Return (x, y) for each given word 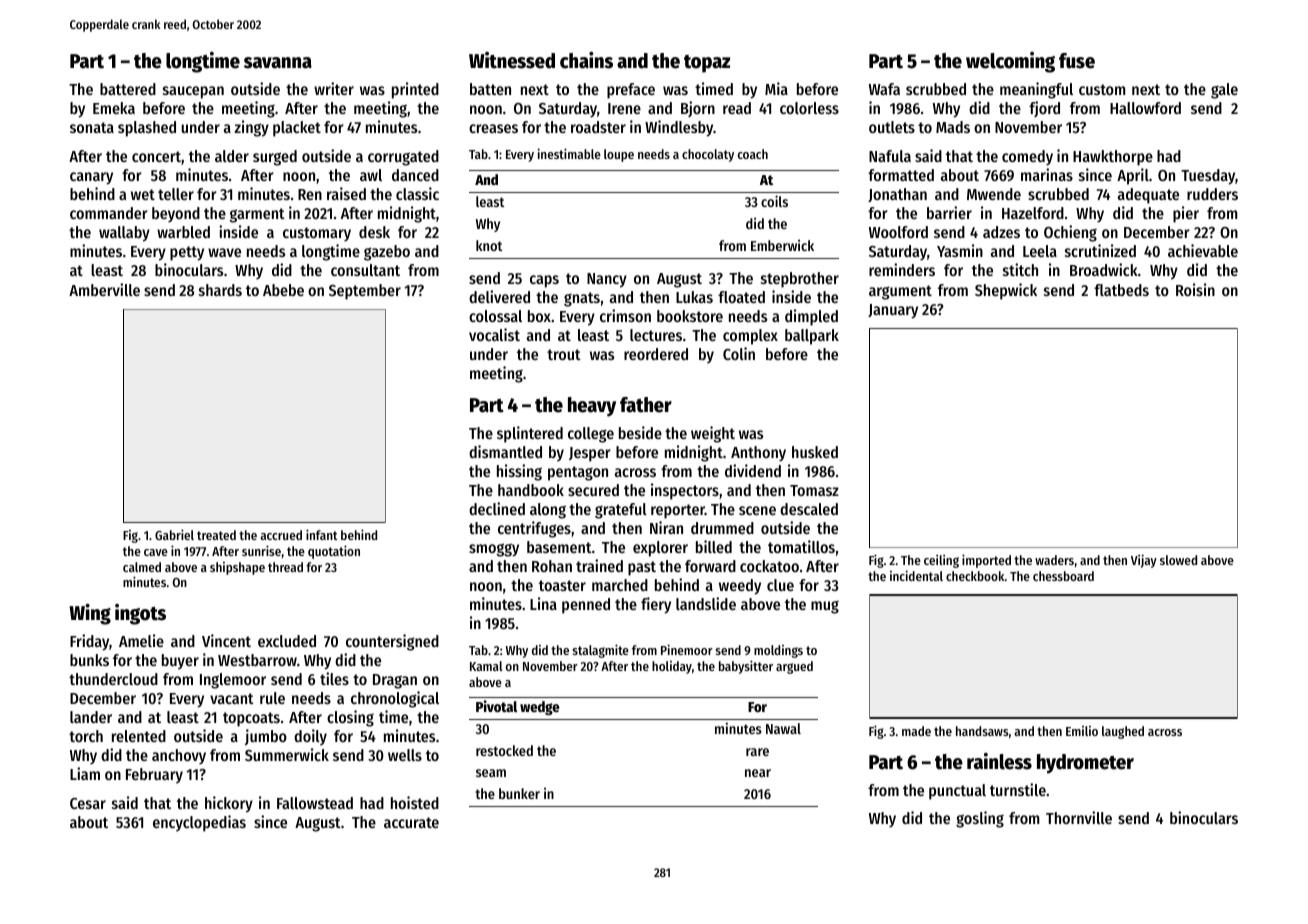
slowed (1178, 560)
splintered (530, 434)
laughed (1123, 732)
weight (713, 434)
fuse (1077, 61)
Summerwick (287, 754)
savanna (278, 63)
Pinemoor (687, 649)
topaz (707, 64)
